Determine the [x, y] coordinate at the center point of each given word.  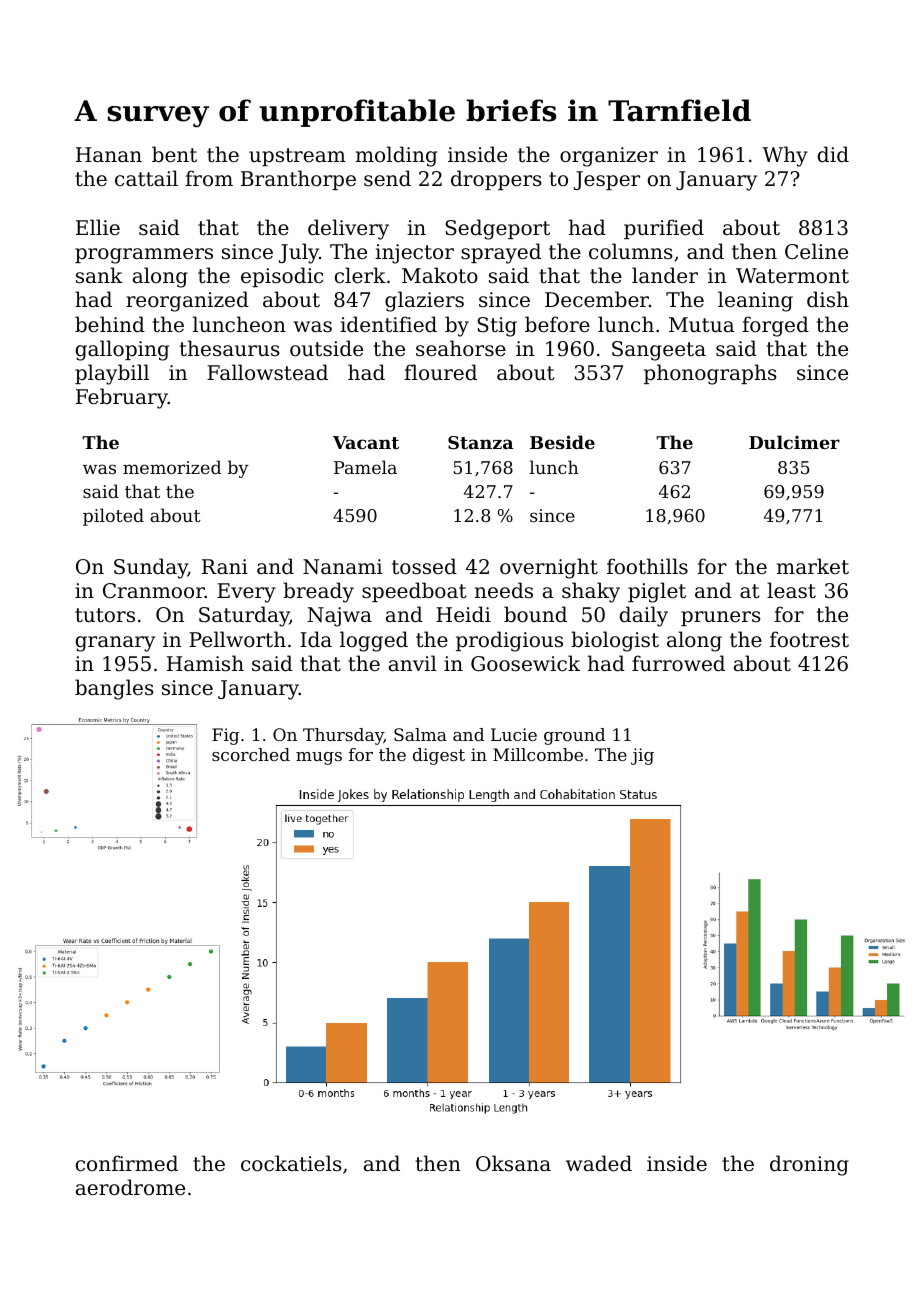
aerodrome [130, 1187]
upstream [297, 157]
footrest [809, 639]
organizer [609, 157]
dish [828, 299]
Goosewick [525, 663]
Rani [225, 567]
